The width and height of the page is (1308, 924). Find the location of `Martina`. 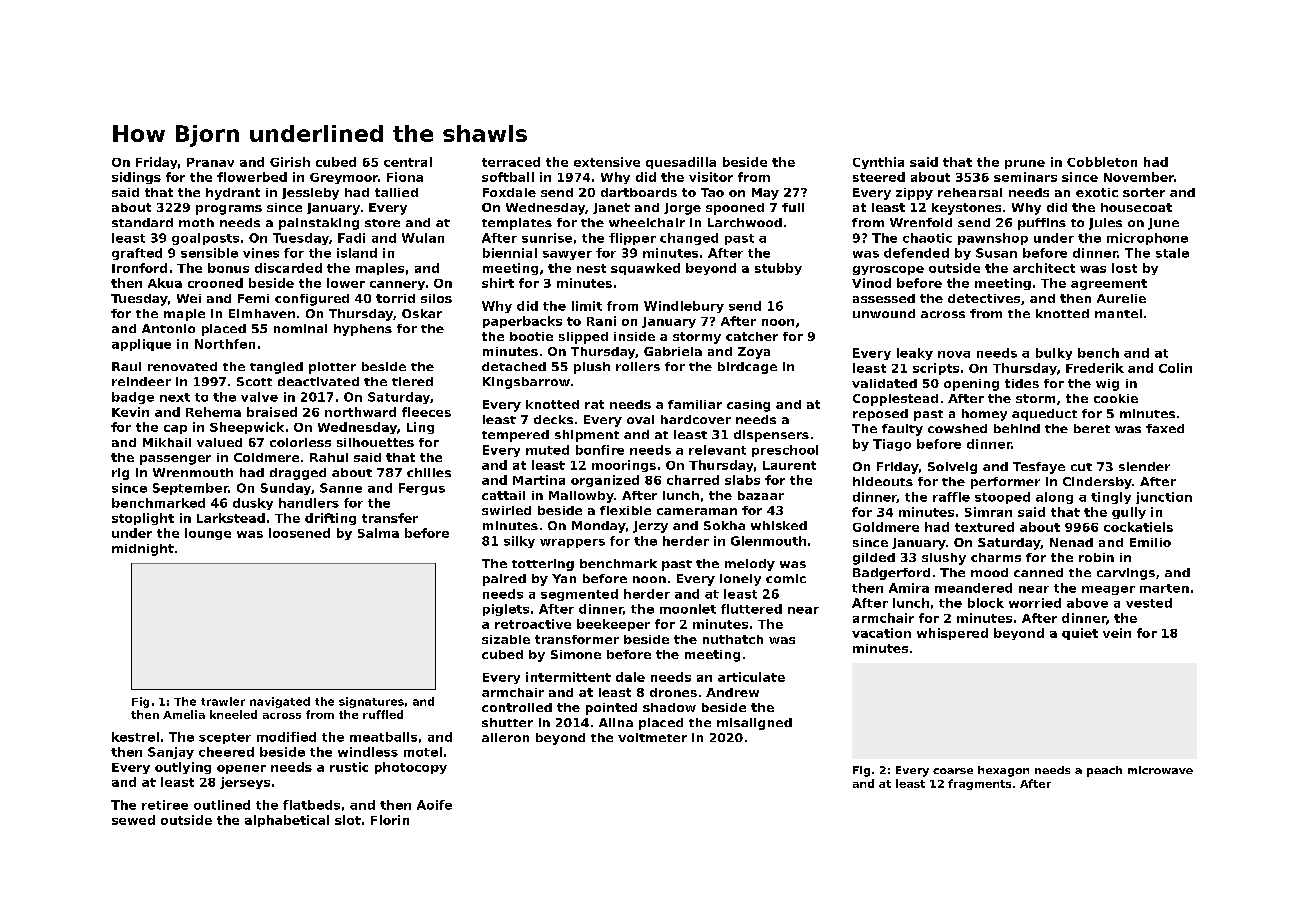

Martina is located at coordinates (539, 480).
